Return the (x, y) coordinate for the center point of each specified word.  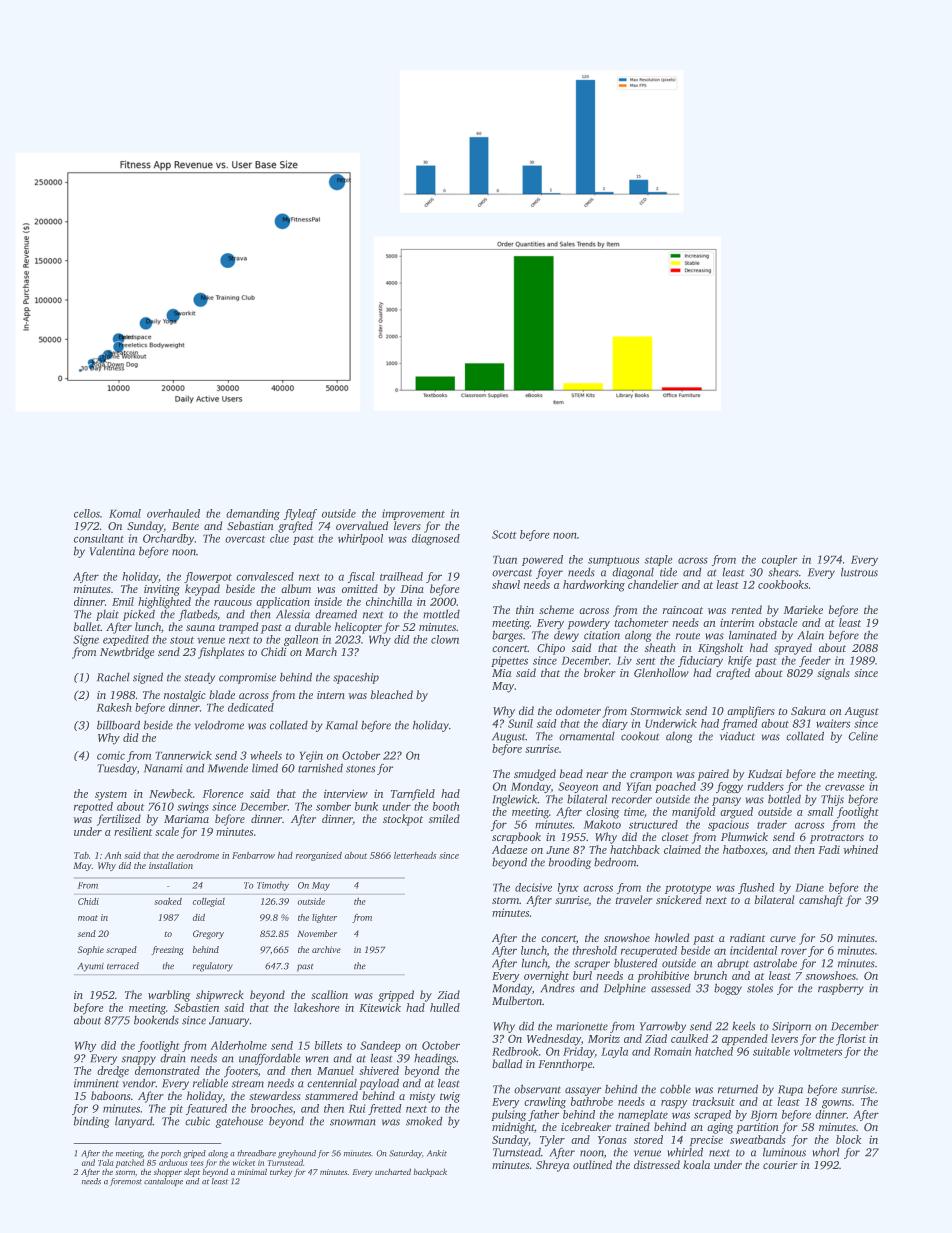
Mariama (186, 819)
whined (861, 849)
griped (194, 1154)
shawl (506, 584)
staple (658, 560)
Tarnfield (413, 795)
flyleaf (300, 514)
